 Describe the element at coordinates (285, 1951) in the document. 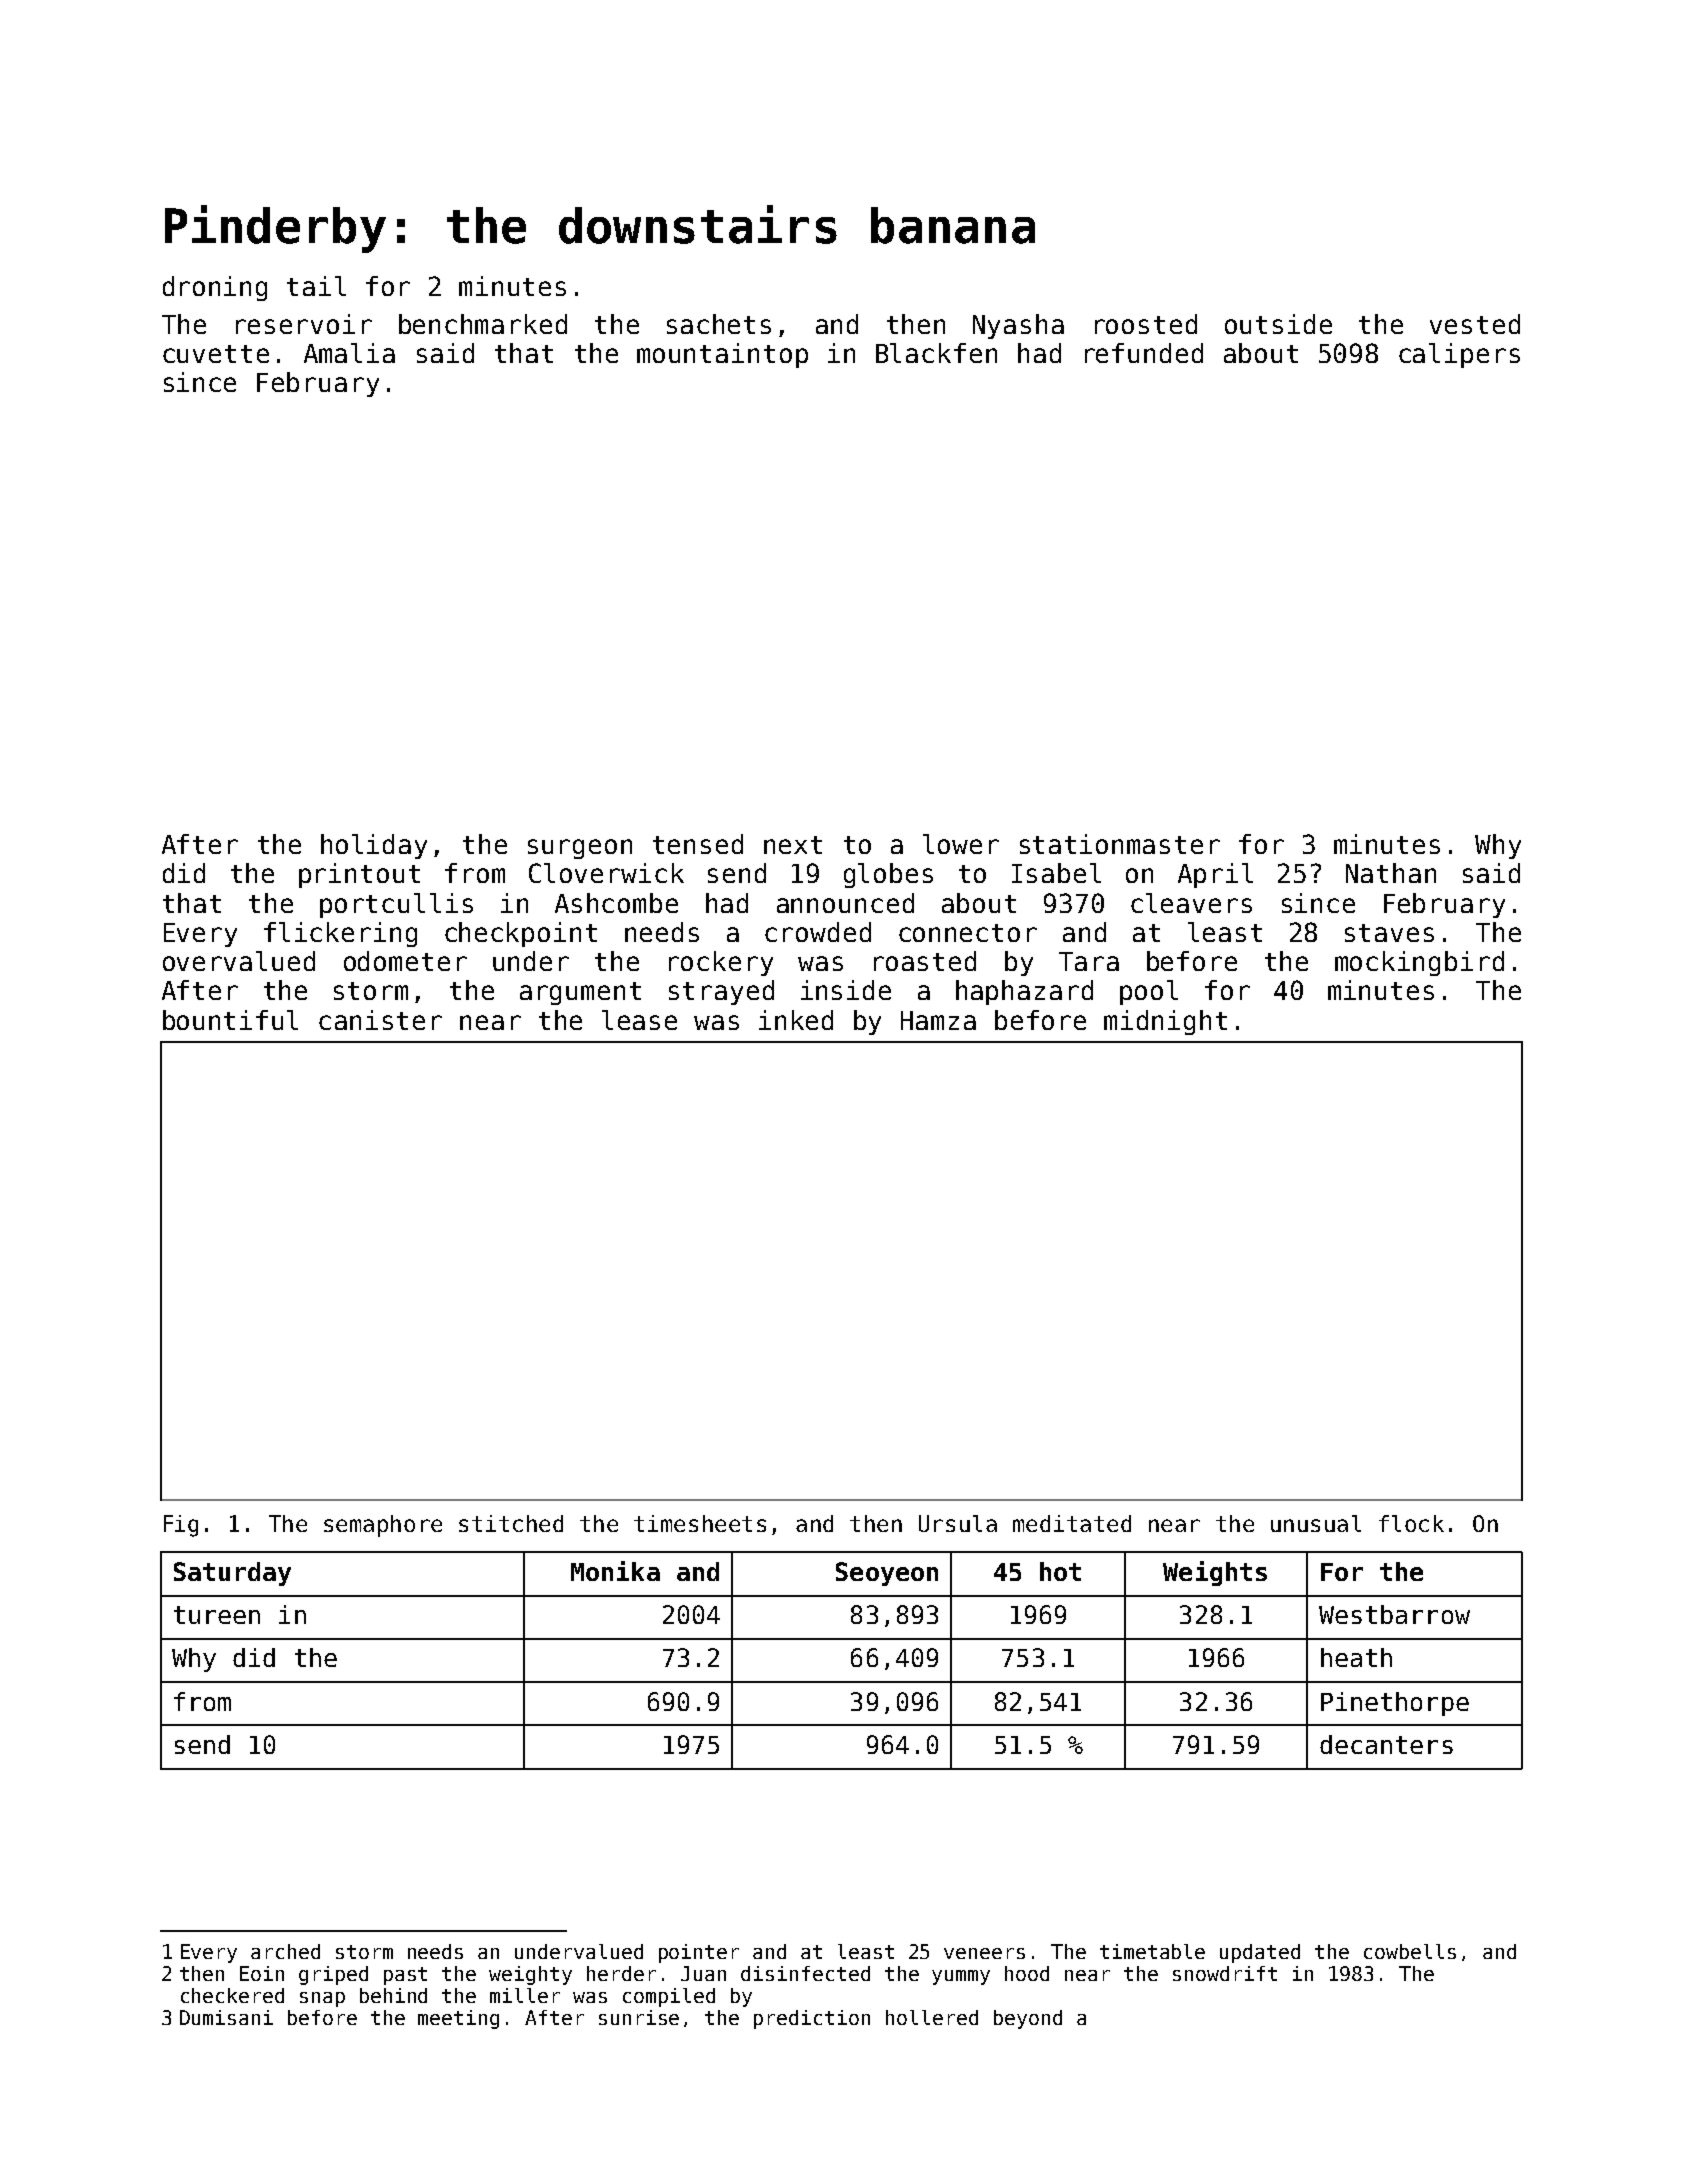

I see `arched` at that location.
